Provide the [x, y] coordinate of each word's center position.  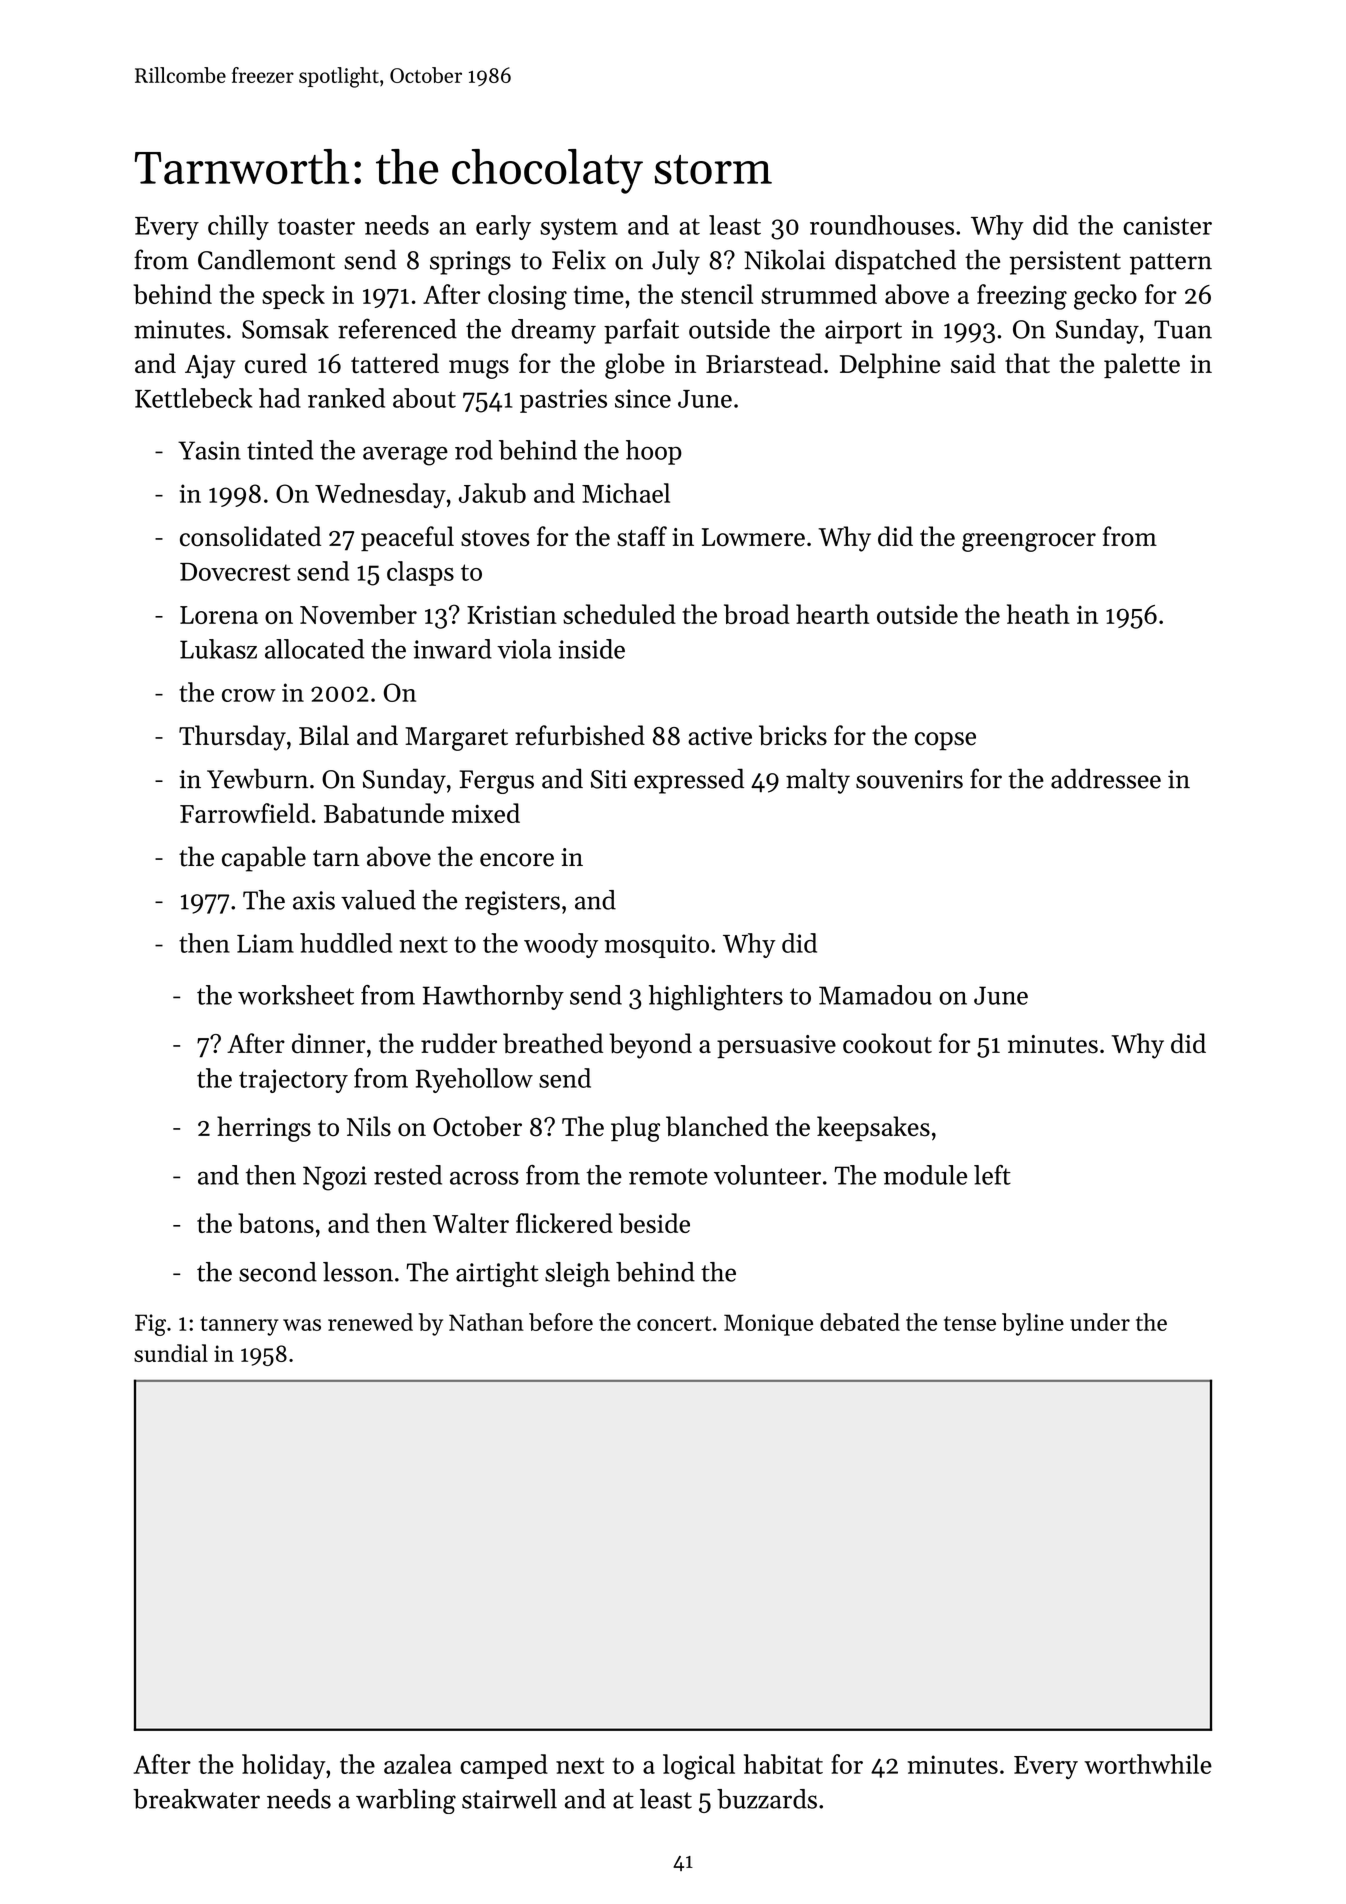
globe [635, 366]
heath [1038, 614]
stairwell [509, 1799]
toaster [316, 226]
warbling [406, 1801]
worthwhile [1148, 1764]
